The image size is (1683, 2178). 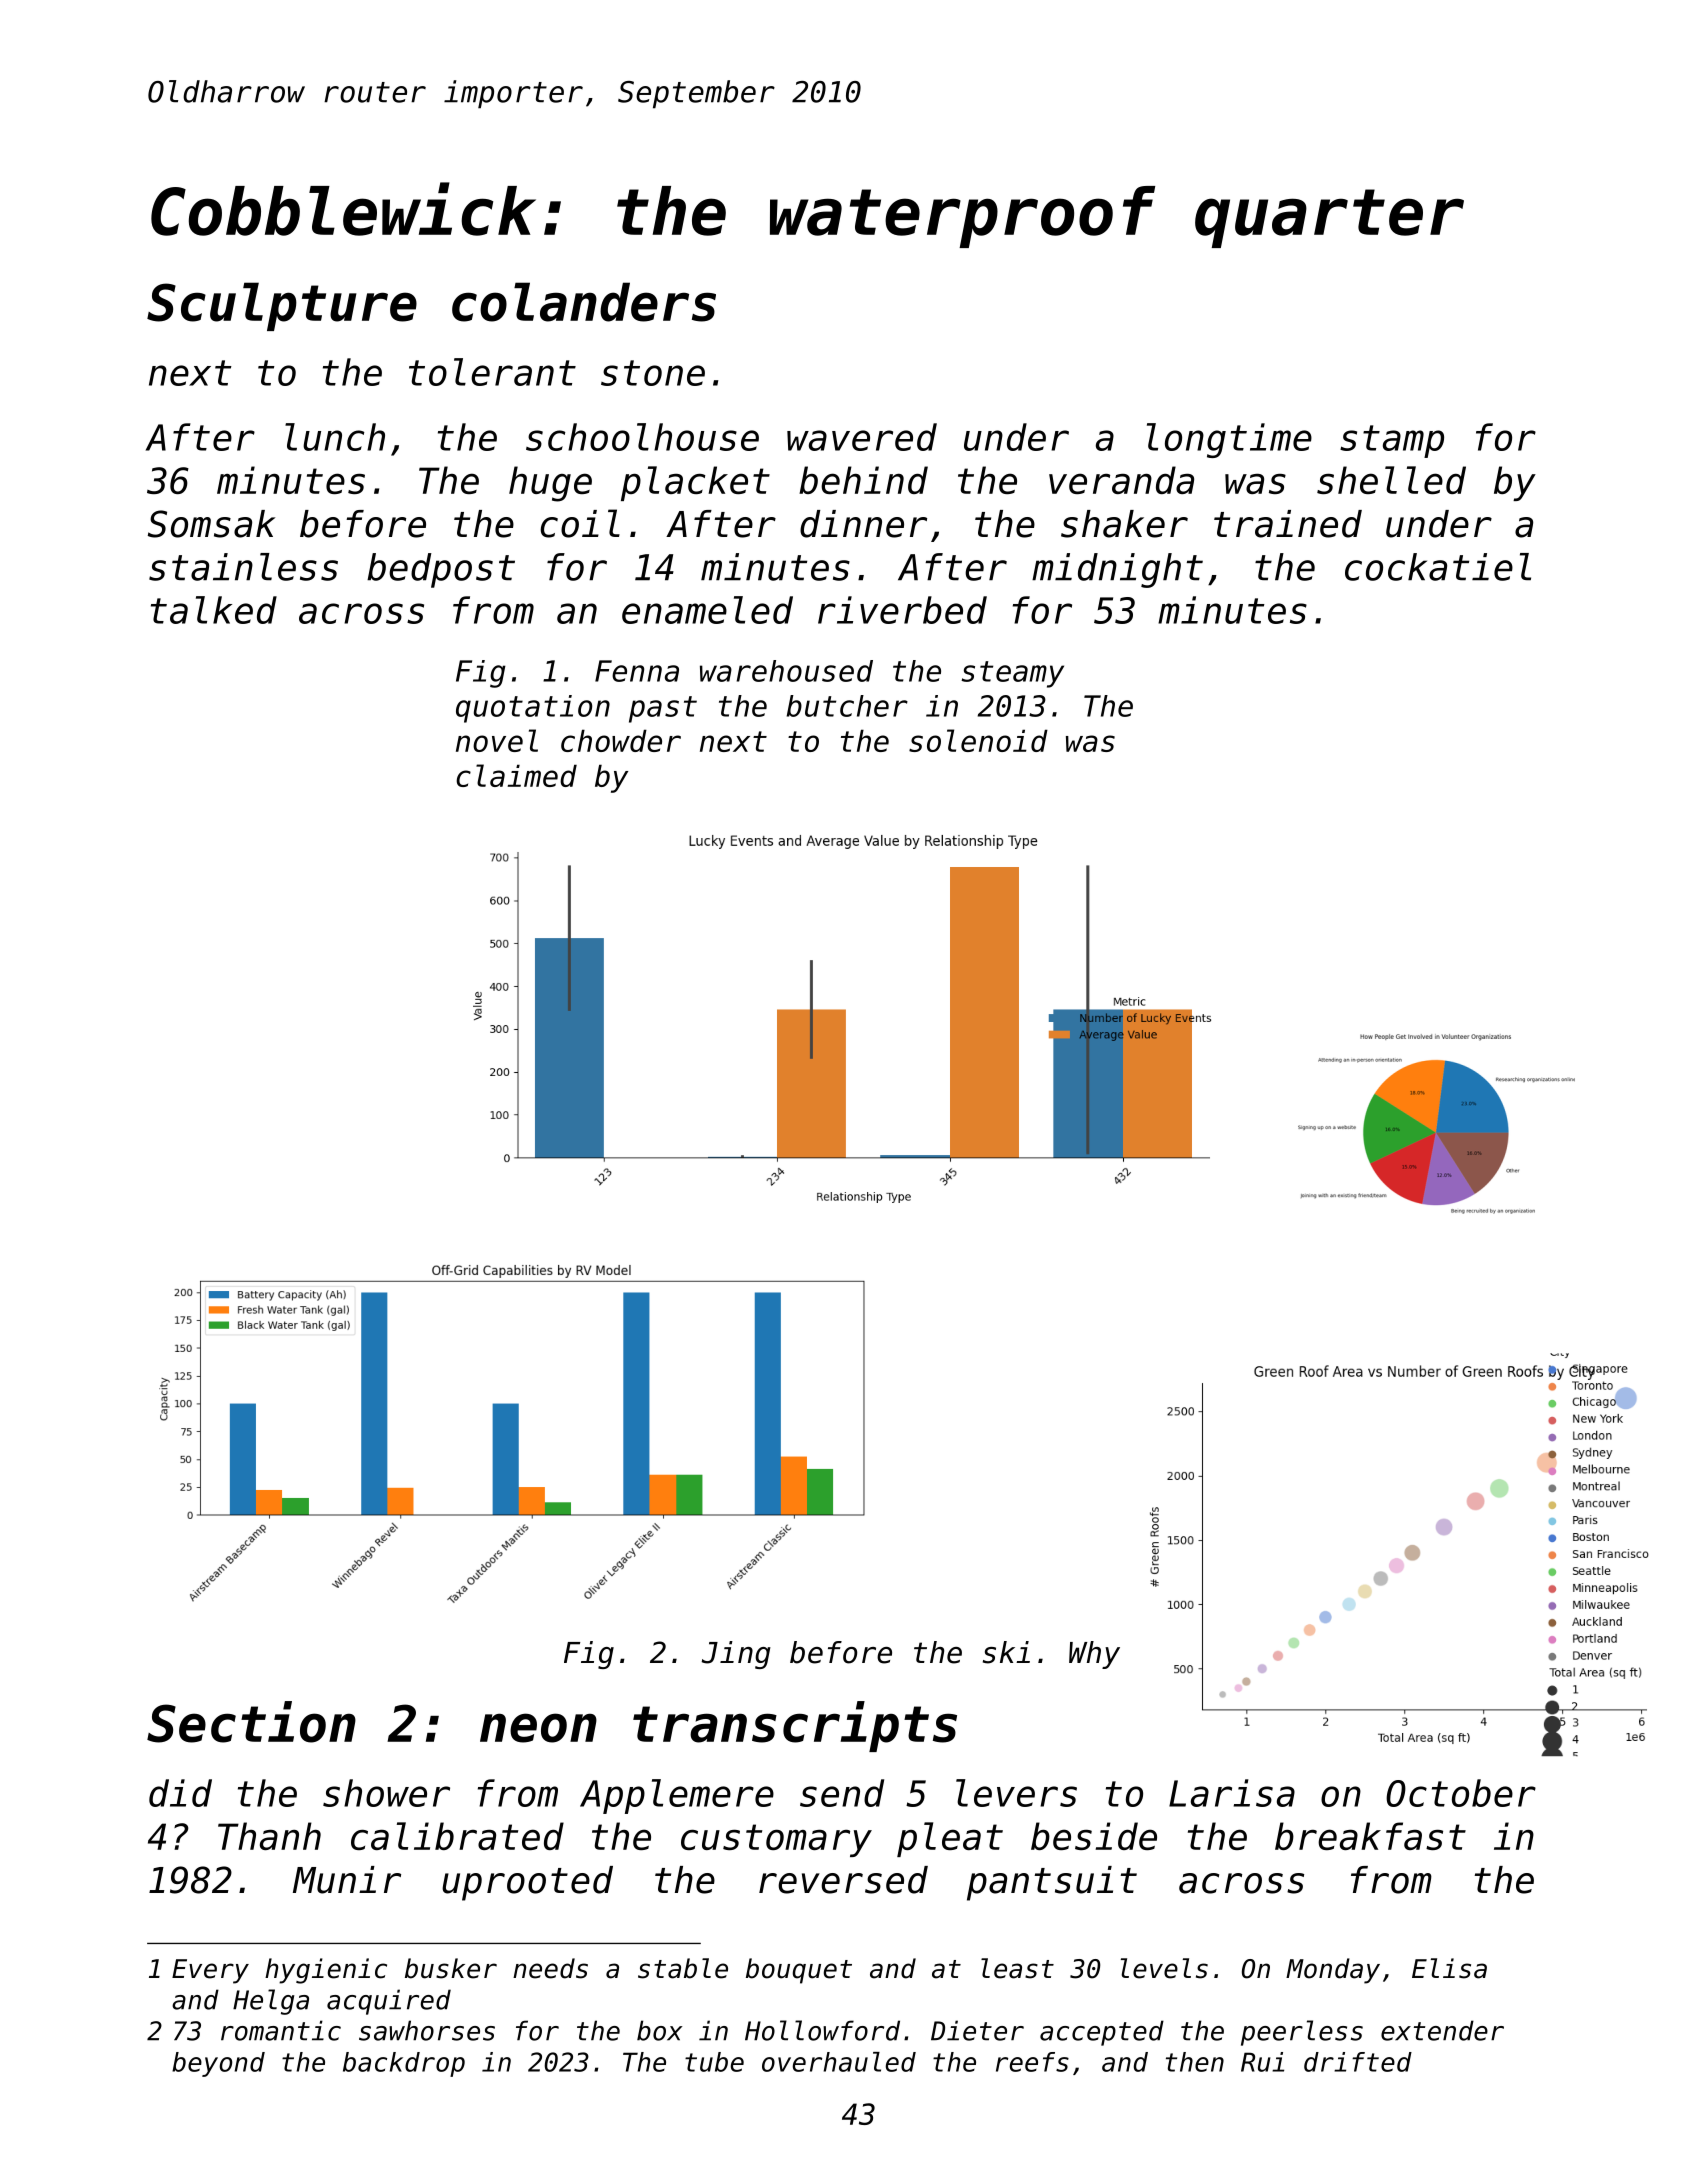 What do you see at coordinates (584, 302) in the document?
I see `colanders` at bounding box center [584, 302].
